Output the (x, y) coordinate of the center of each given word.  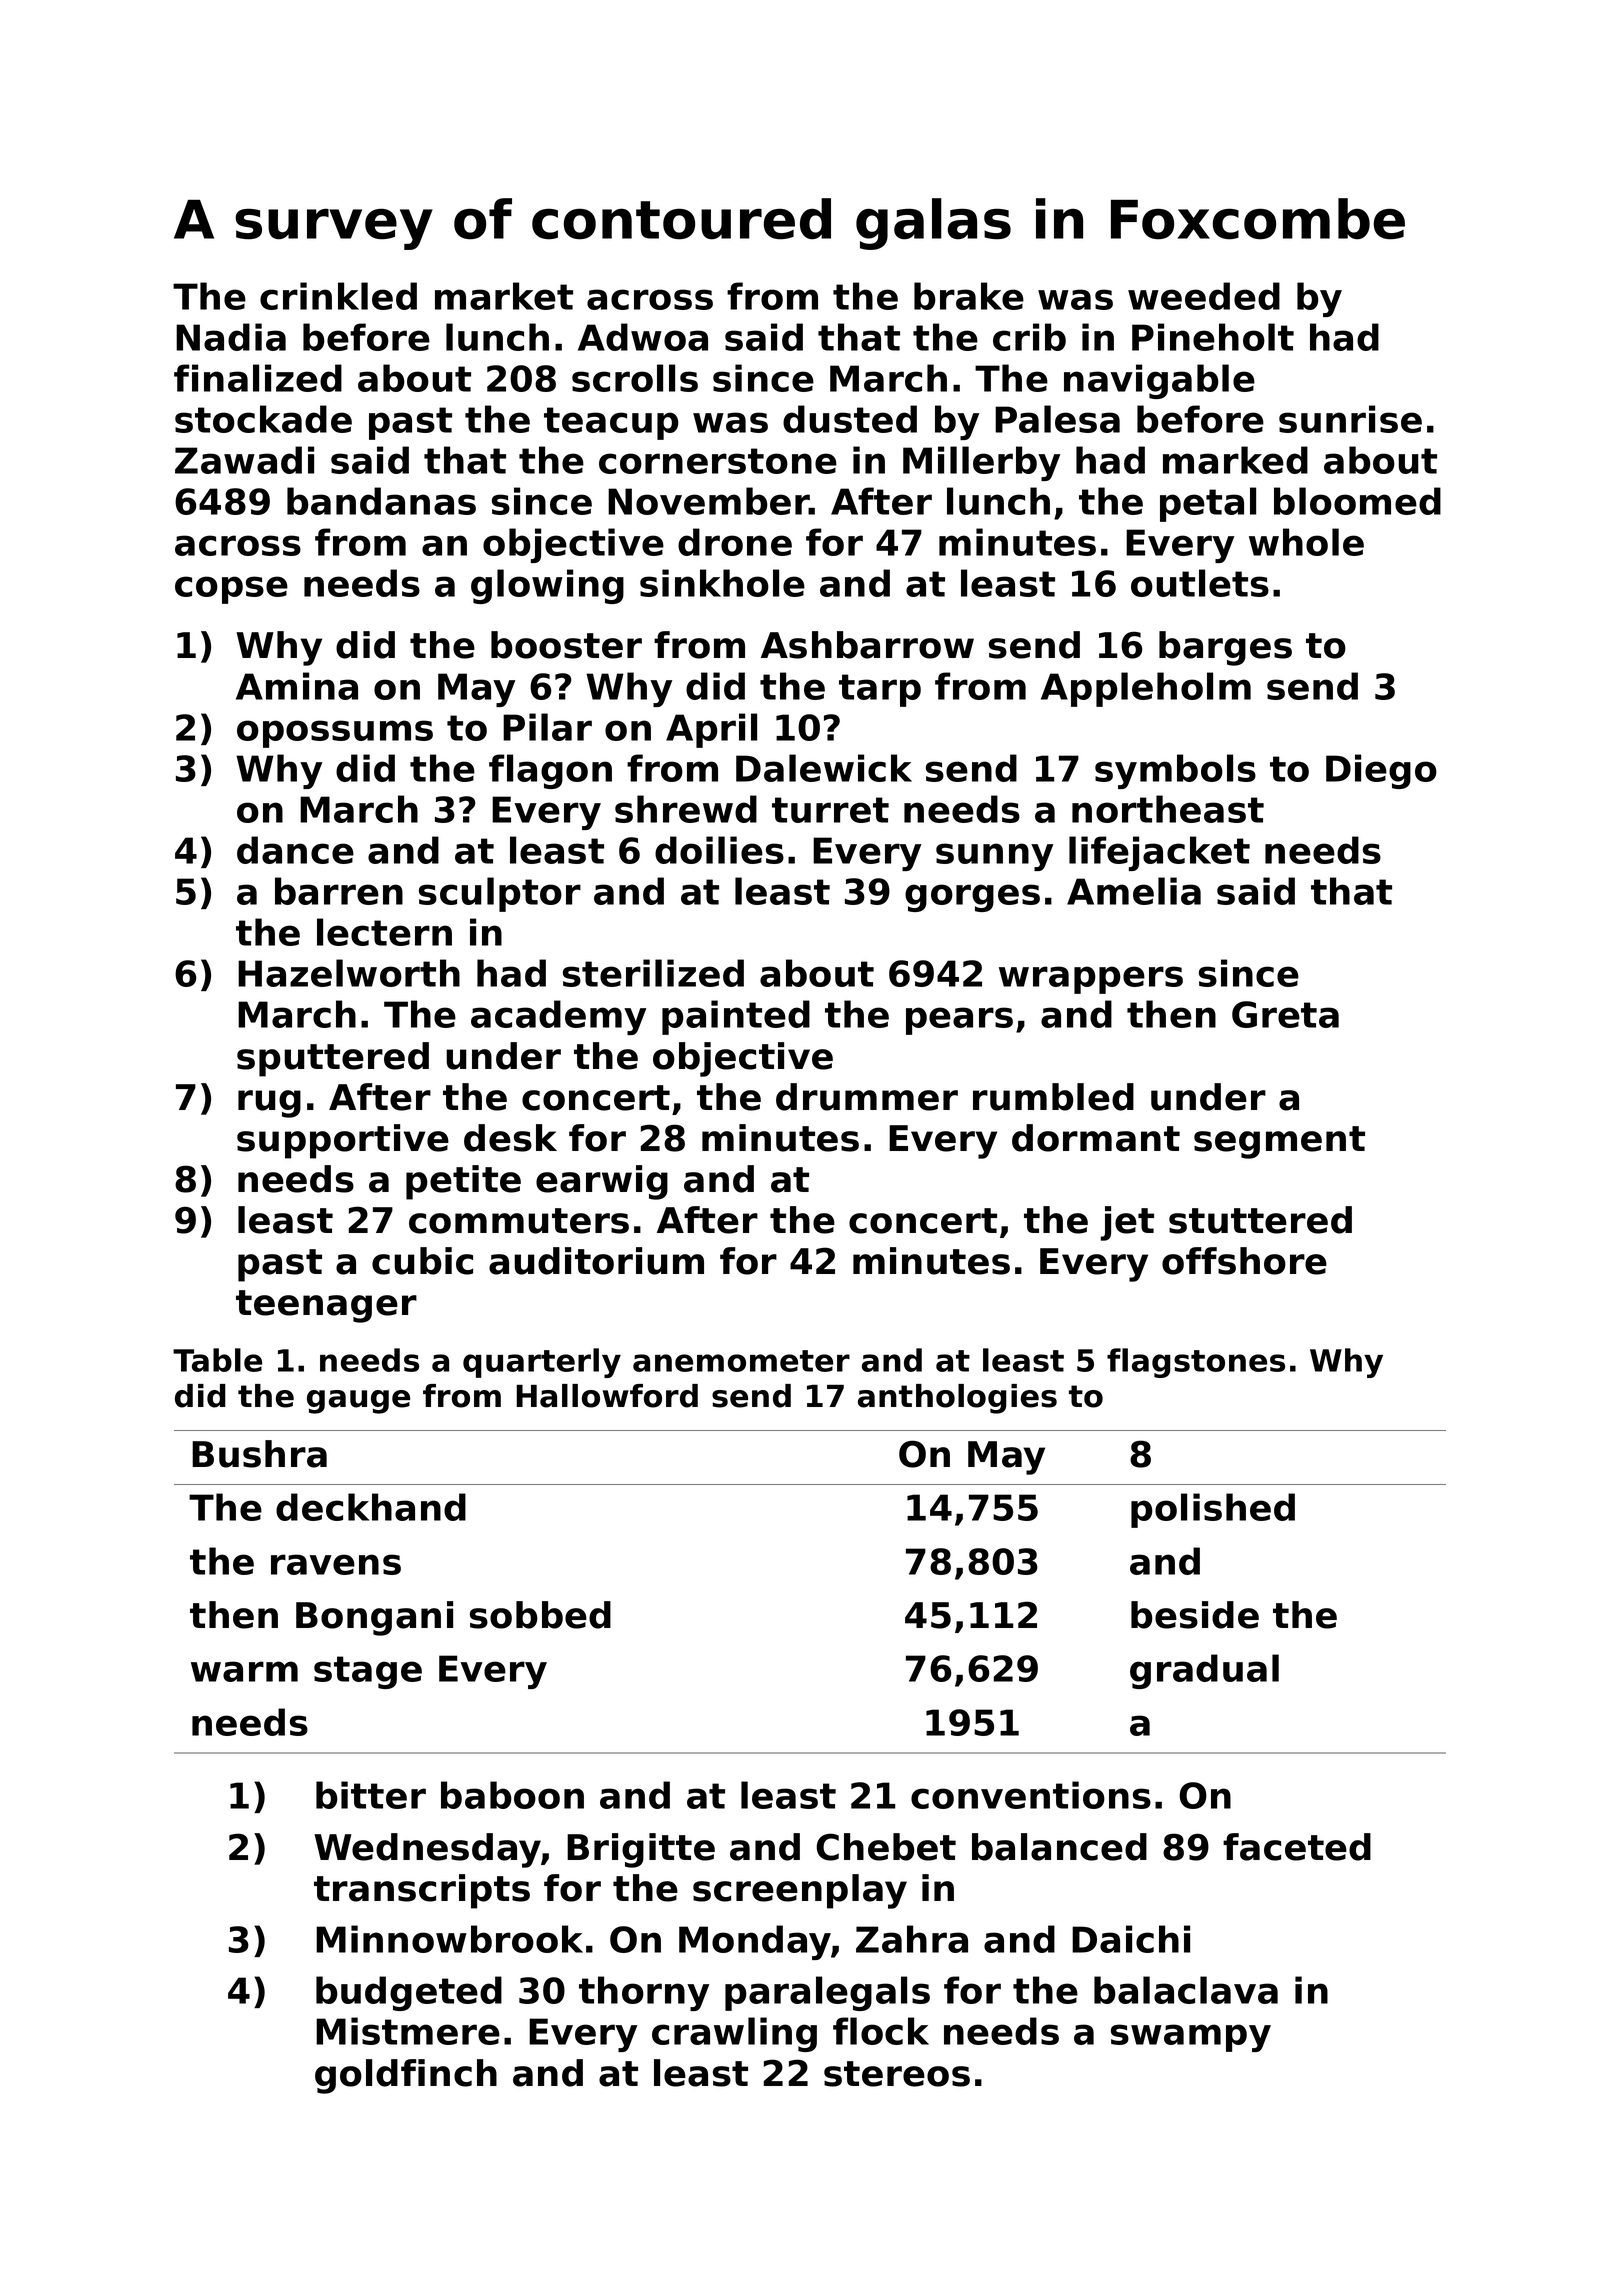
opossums (335, 734)
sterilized (653, 973)
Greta (1285, 1014)
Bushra (259, 1454)
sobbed (540, 1615)
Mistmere (408, 2031)
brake (969, 296)
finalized (258, 378)
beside (1195, 1615)
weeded (1204, 296)
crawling (734, 2034)
